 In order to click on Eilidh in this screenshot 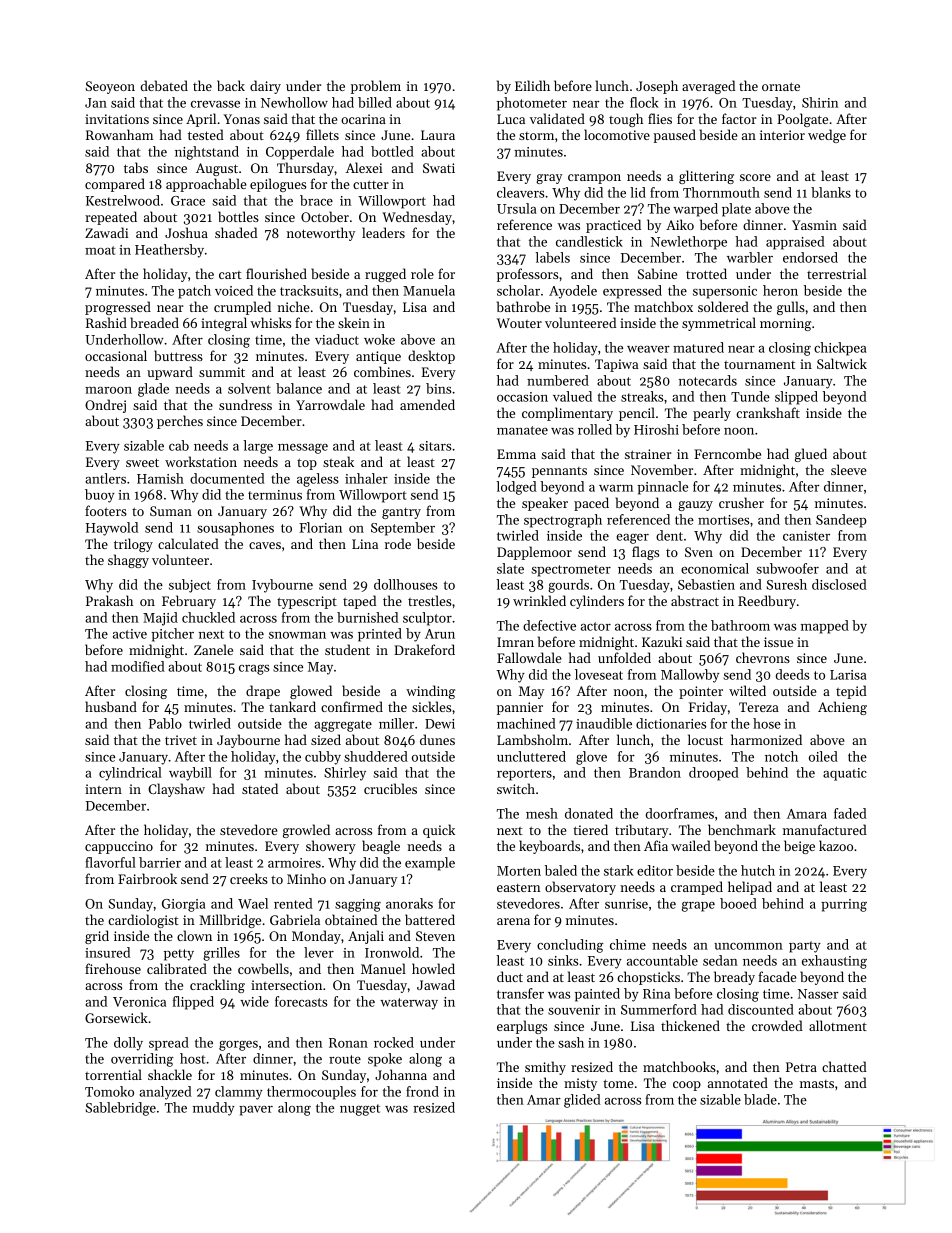, I will do `click(532, 85)`.
